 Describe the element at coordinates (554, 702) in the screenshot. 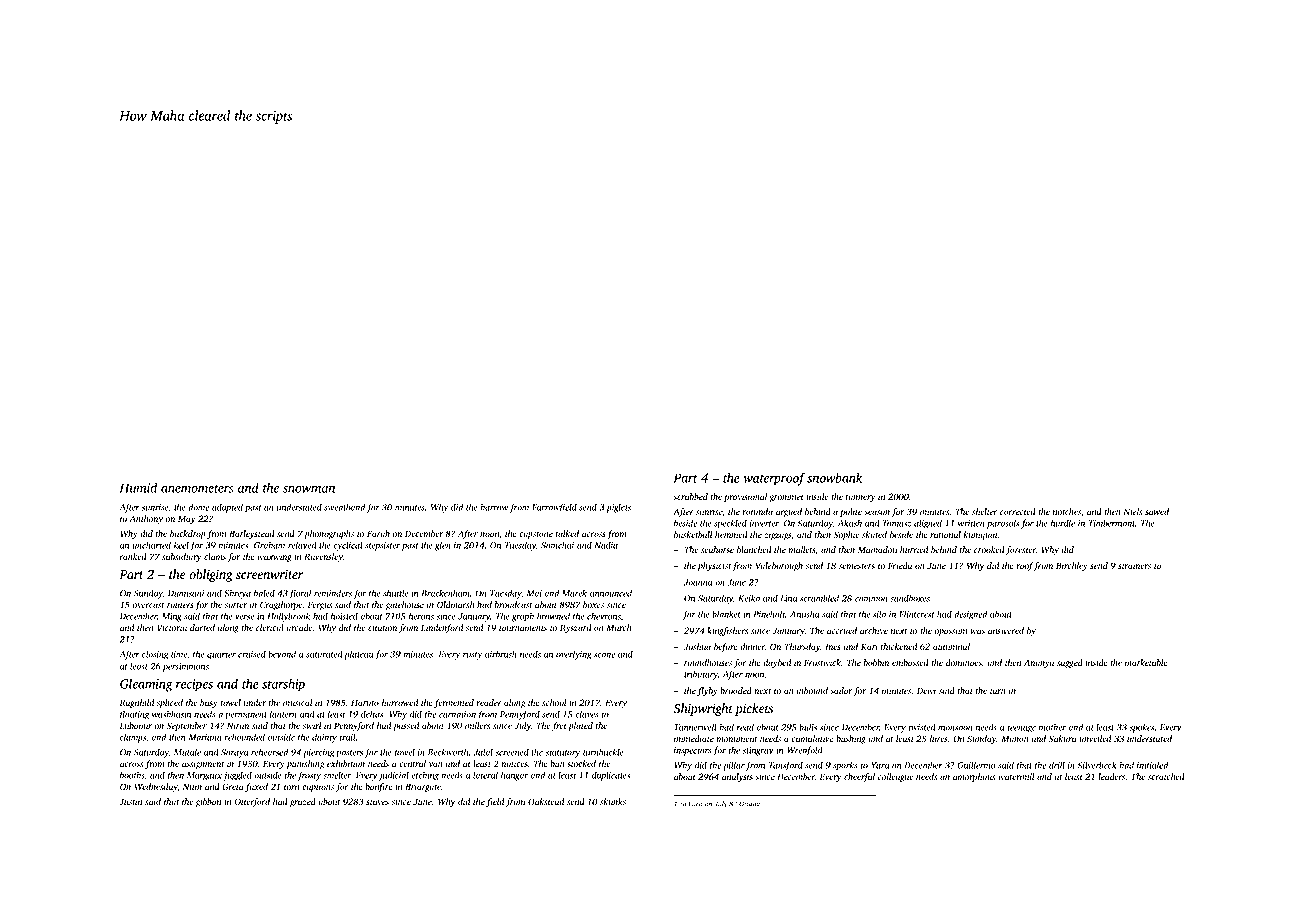

I see `school` at that location.
